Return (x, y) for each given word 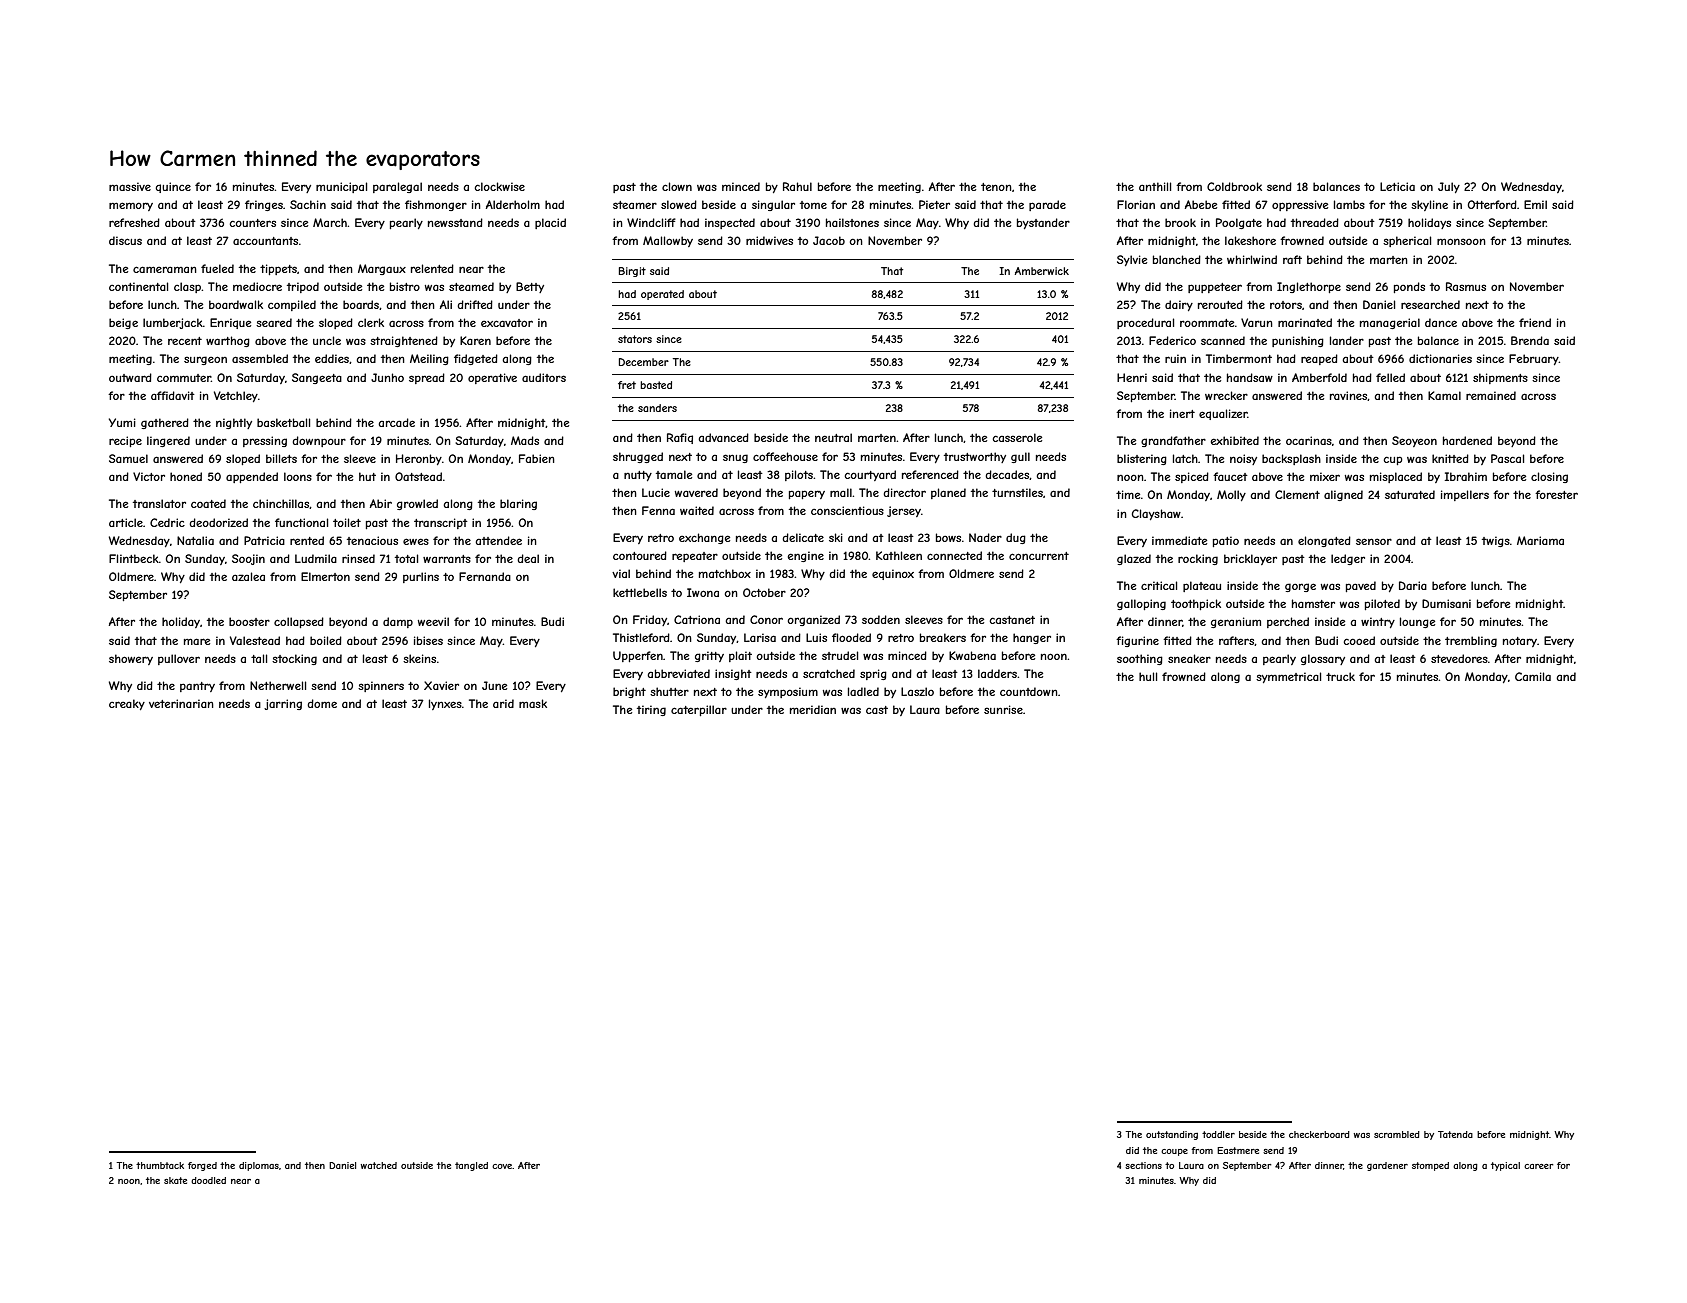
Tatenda (1455, 1134)
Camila (1533, 676)
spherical (1407, 241)
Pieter (934, 204)
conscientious (847, 510)
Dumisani (1446, 603)
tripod (303, 287)
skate (175, 1180)
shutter (669, 691)
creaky (127, 704)
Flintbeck (134, 558)
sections (1143, 1165)
